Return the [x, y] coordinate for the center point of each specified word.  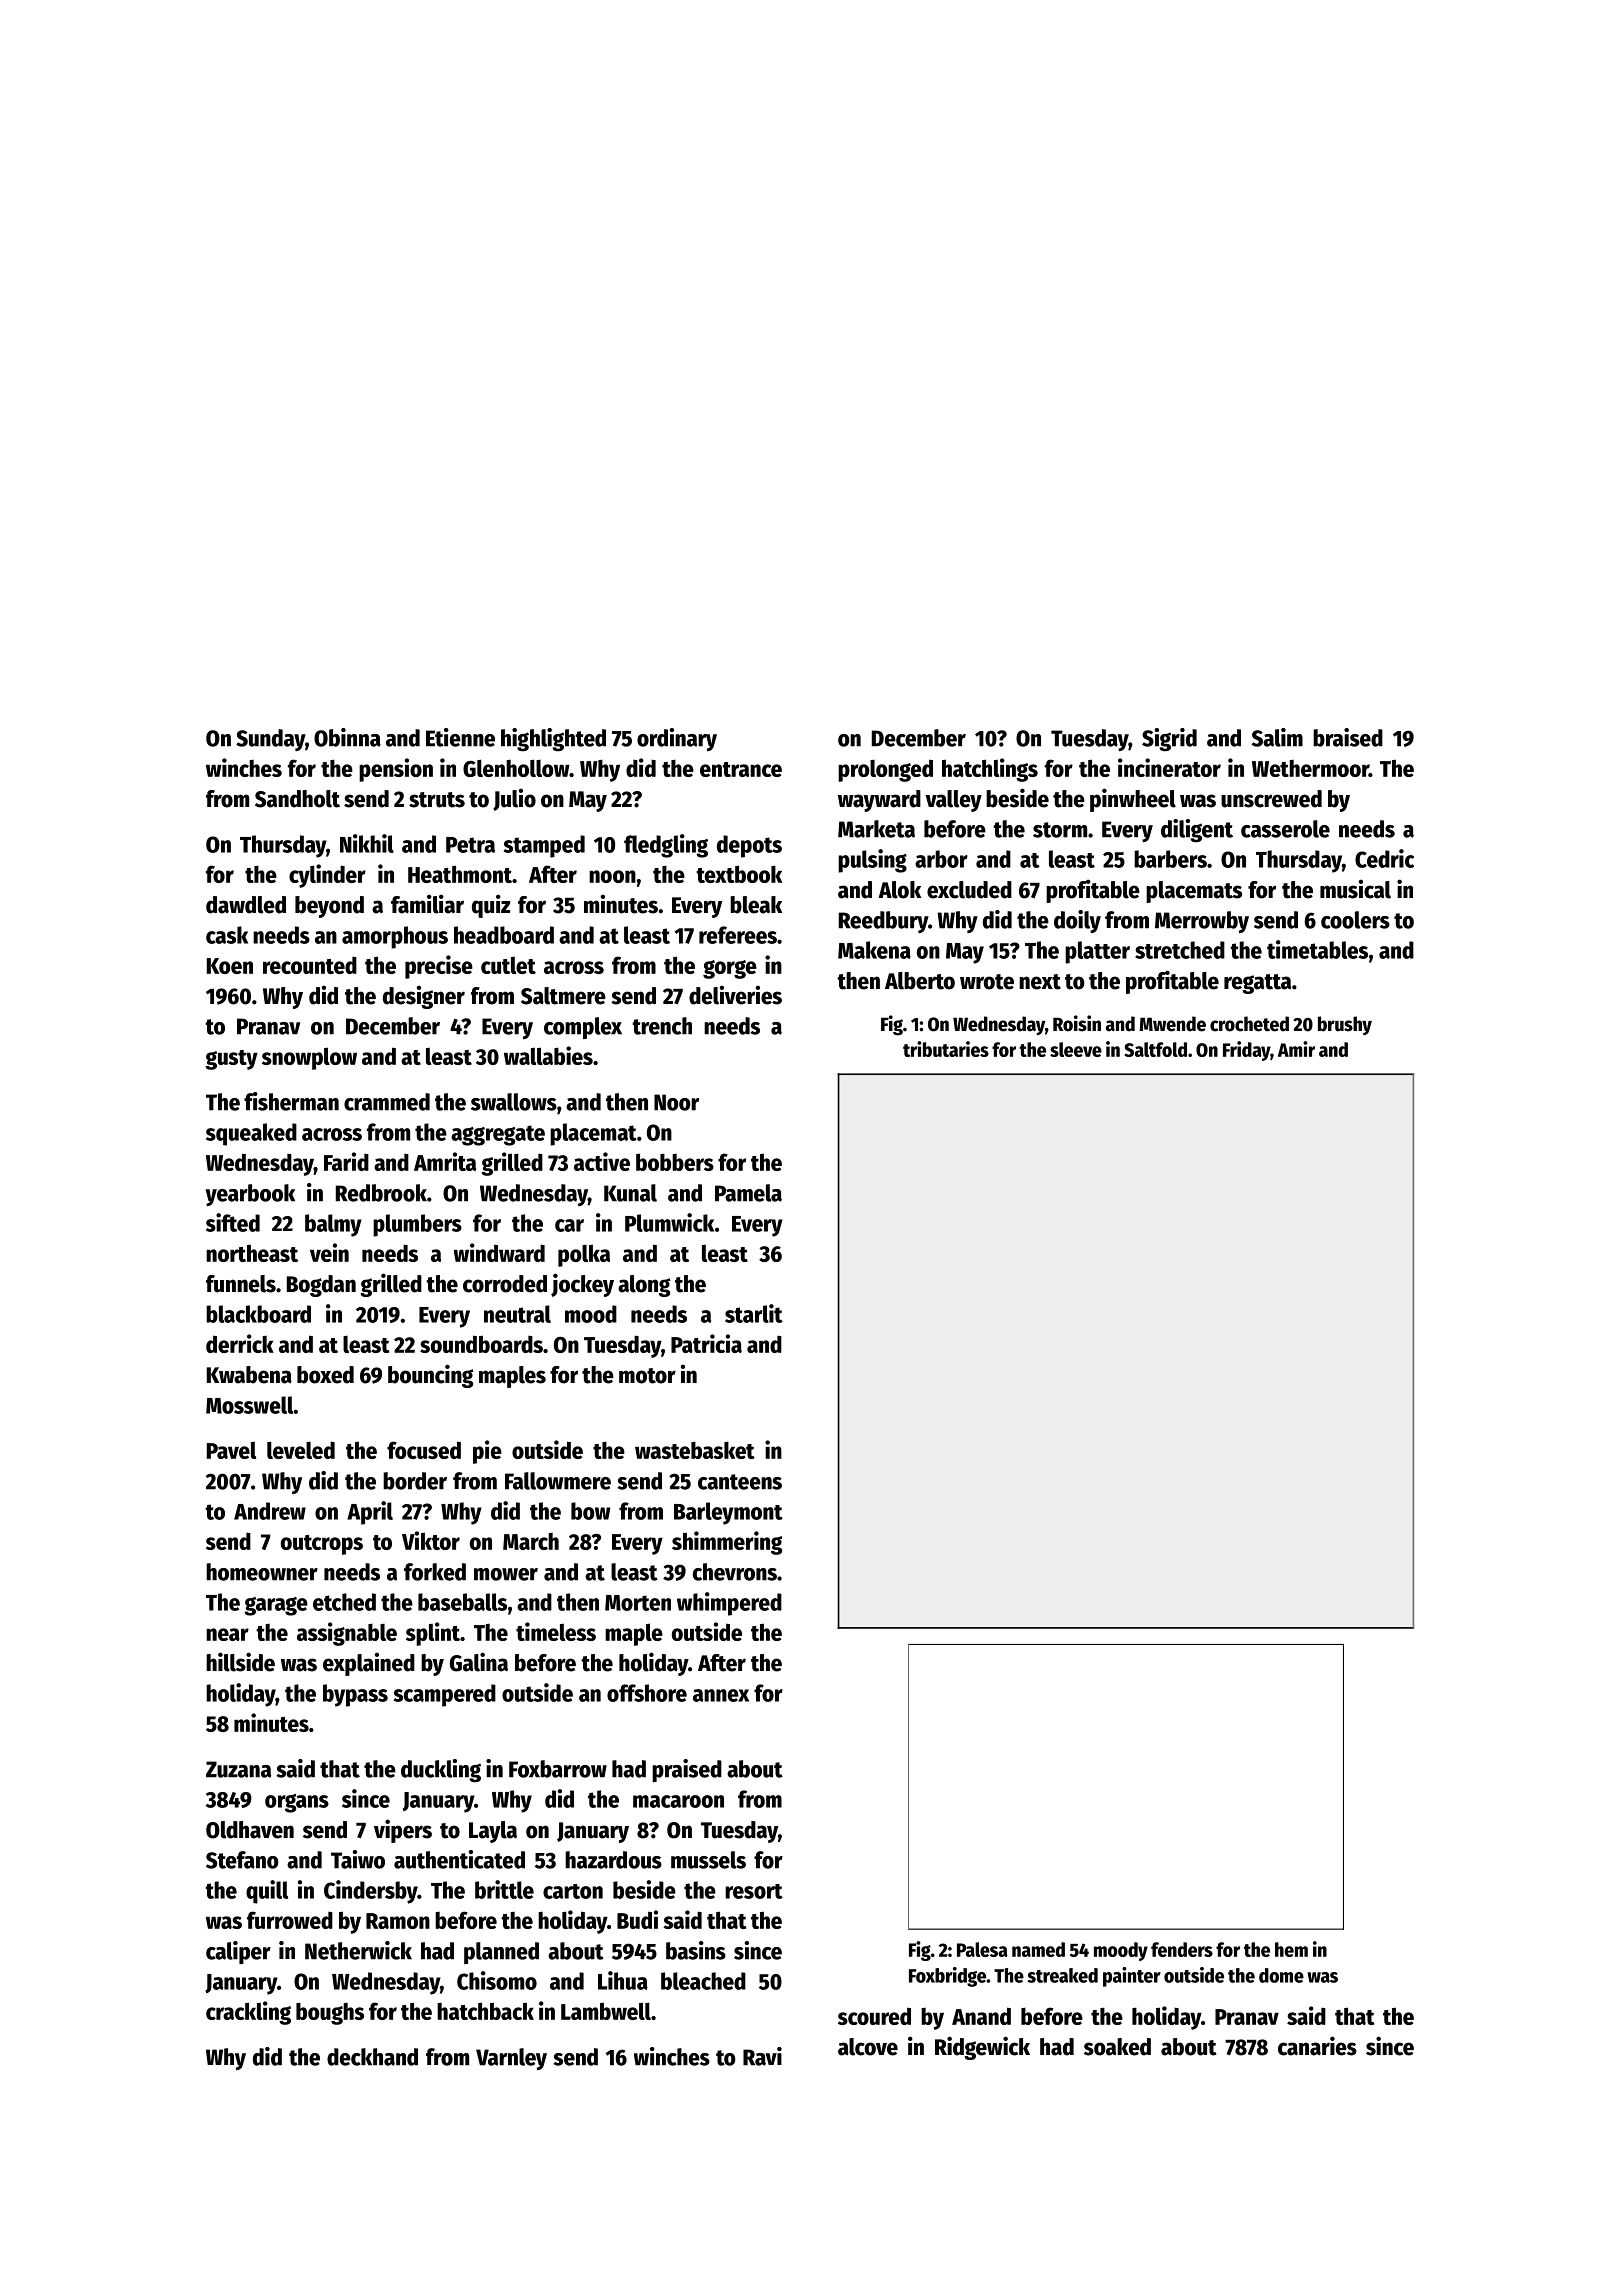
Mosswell [249, 1405]
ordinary [677, 739]
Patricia [706, 1343]
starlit [754, 1313]
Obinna [347, 737]
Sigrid [1169, 740]
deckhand [372, 2057]
